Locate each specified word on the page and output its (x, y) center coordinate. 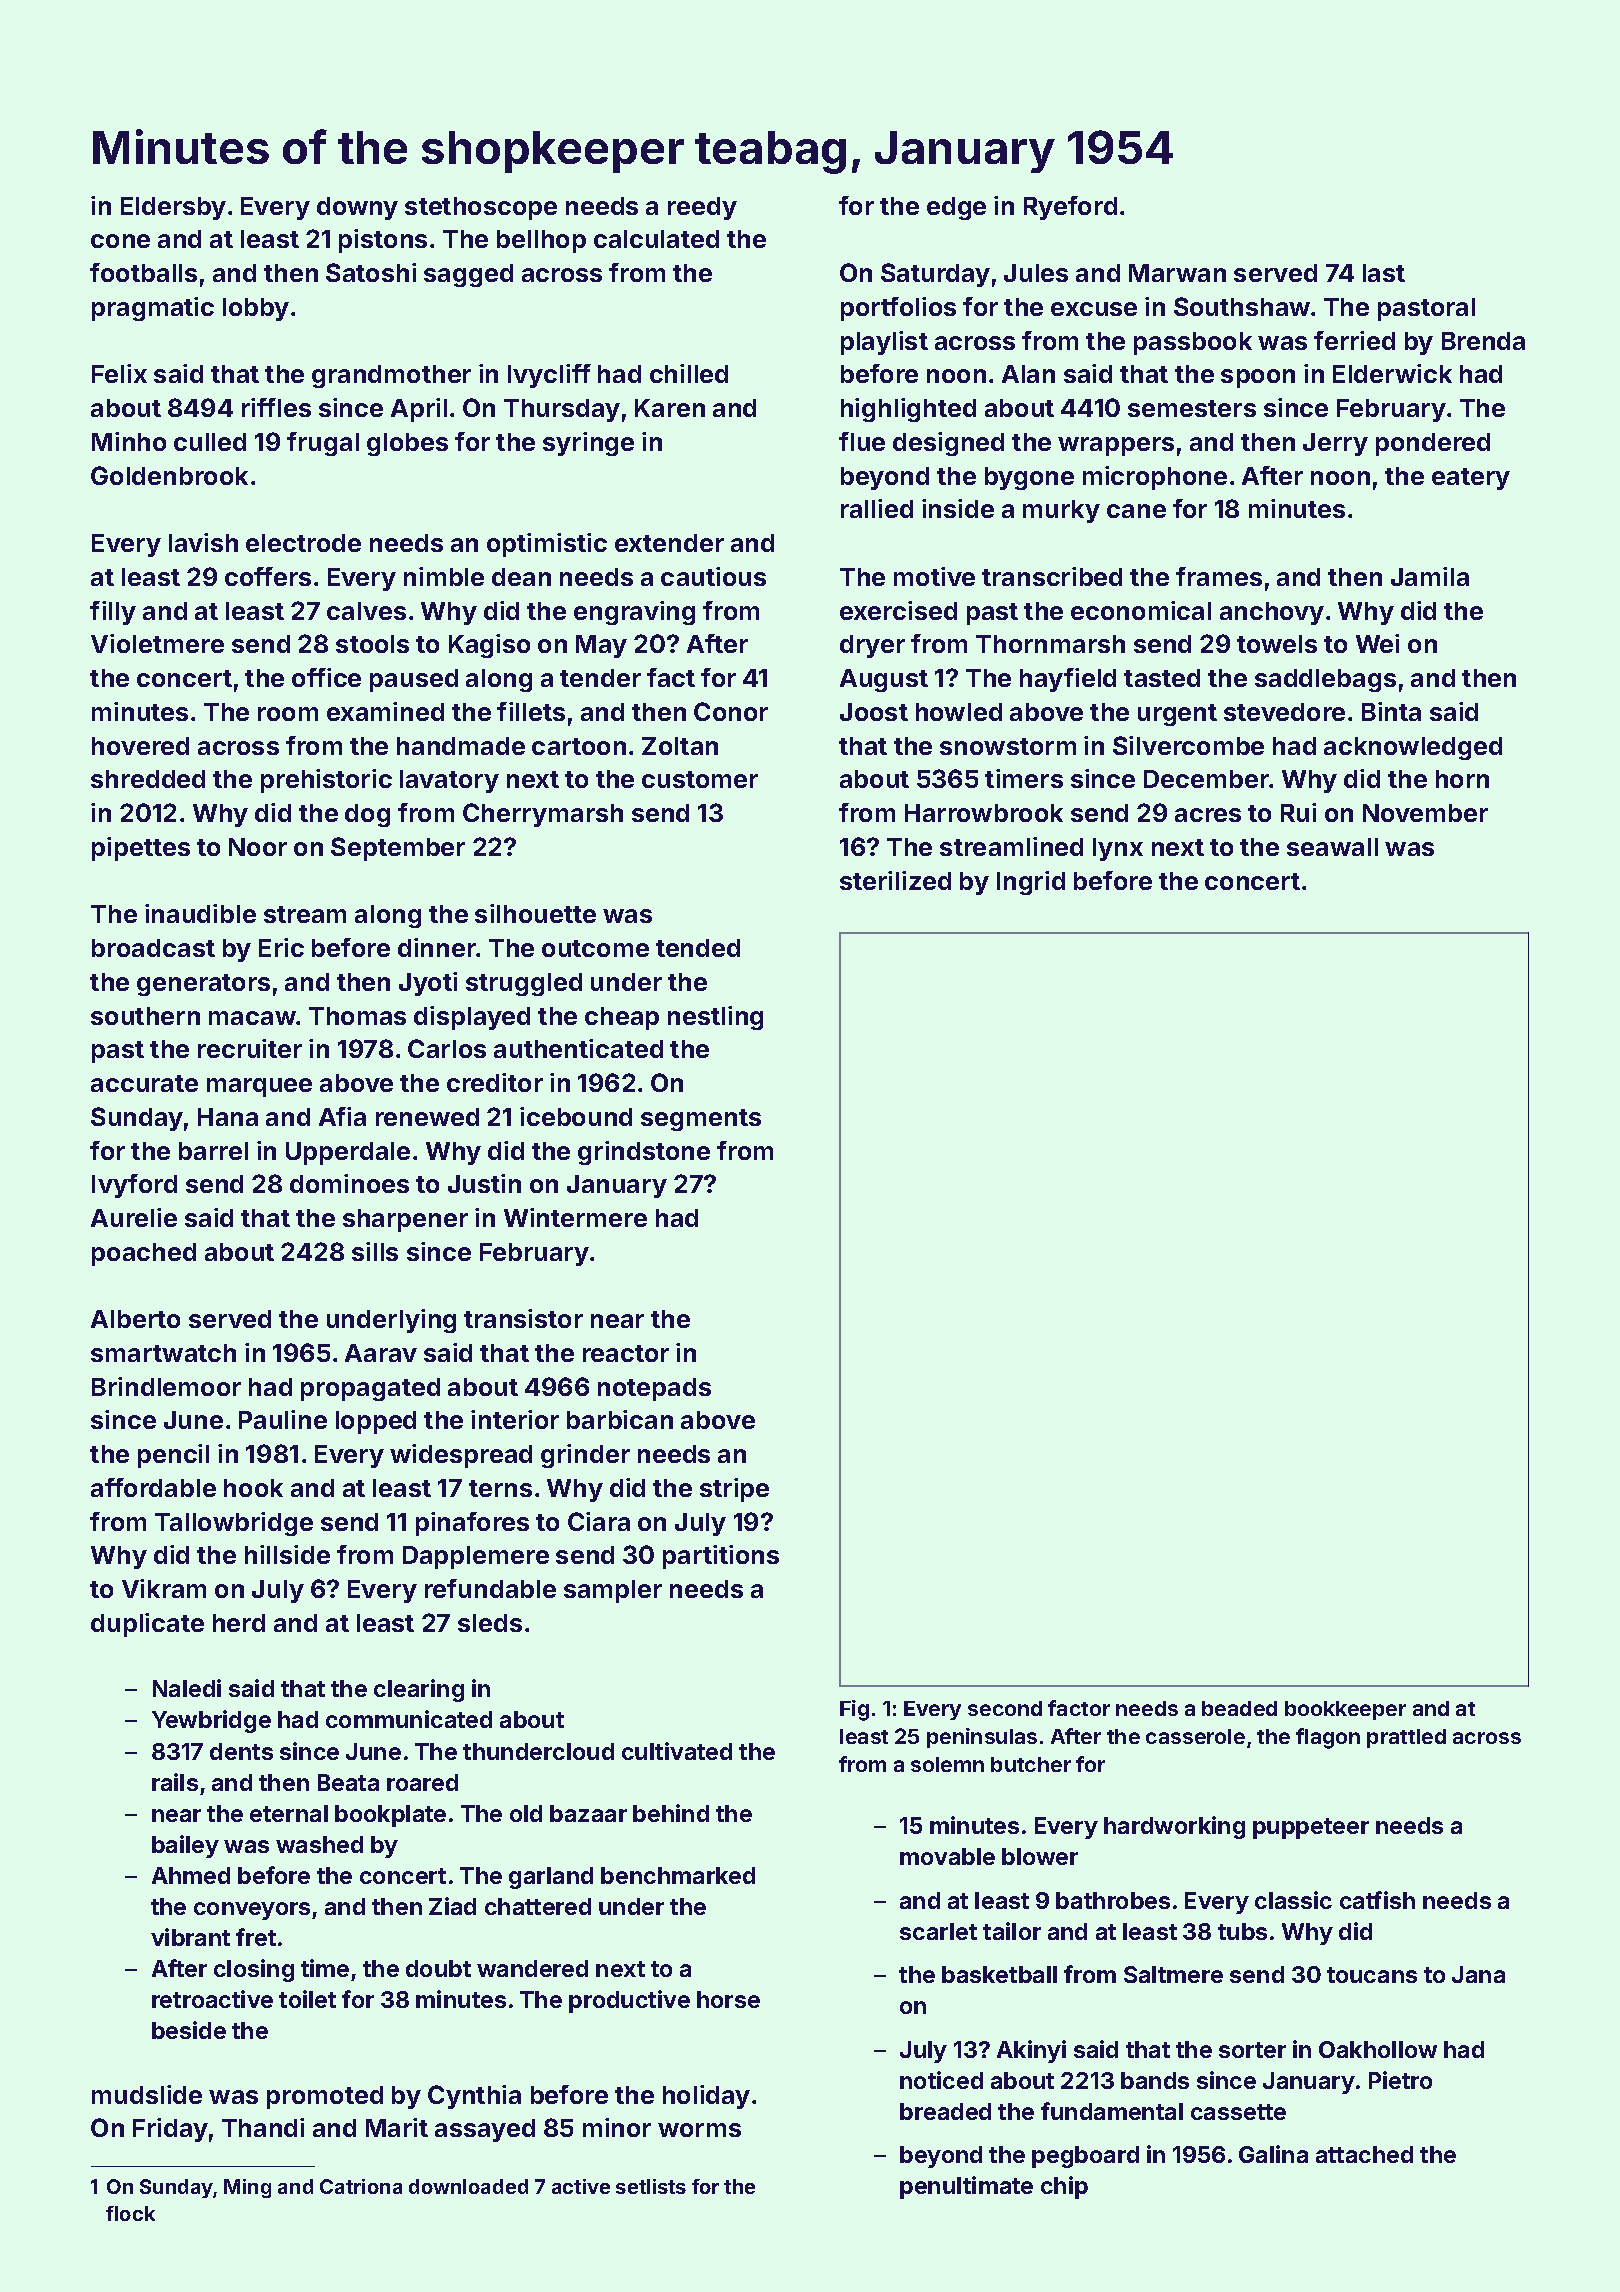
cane (1136, 511)
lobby (256, 309)
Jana (1478, 1974)
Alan (1028, 374)
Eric (281, 947)
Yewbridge (211, 1721)
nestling (715, 1018)
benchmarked (678, 1875)
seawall (1332, 847)
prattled (1406, 1738)
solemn (947, 1764)
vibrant (190, 1937)
